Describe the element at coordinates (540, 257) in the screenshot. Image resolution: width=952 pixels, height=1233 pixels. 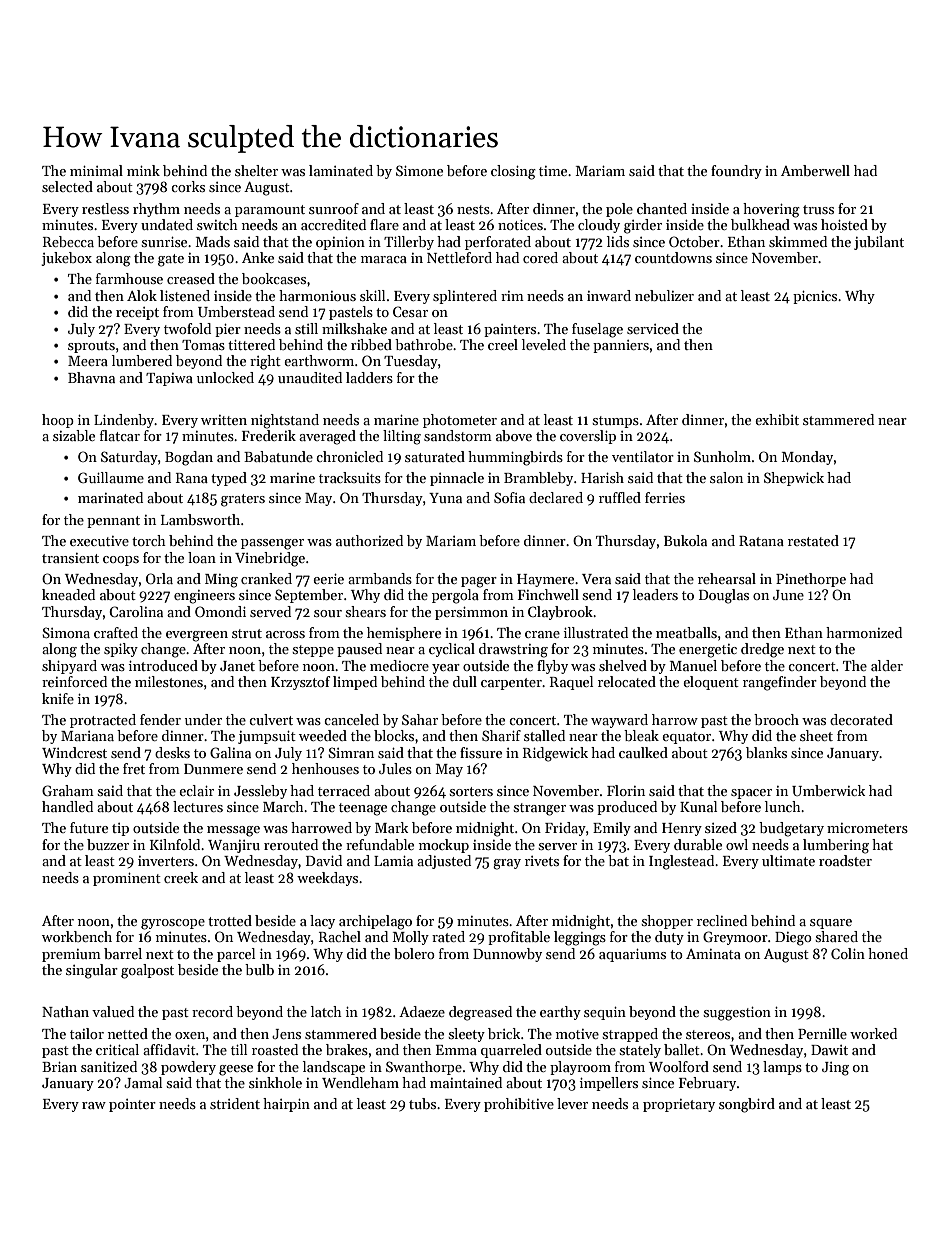
I see `cored` at that location.
